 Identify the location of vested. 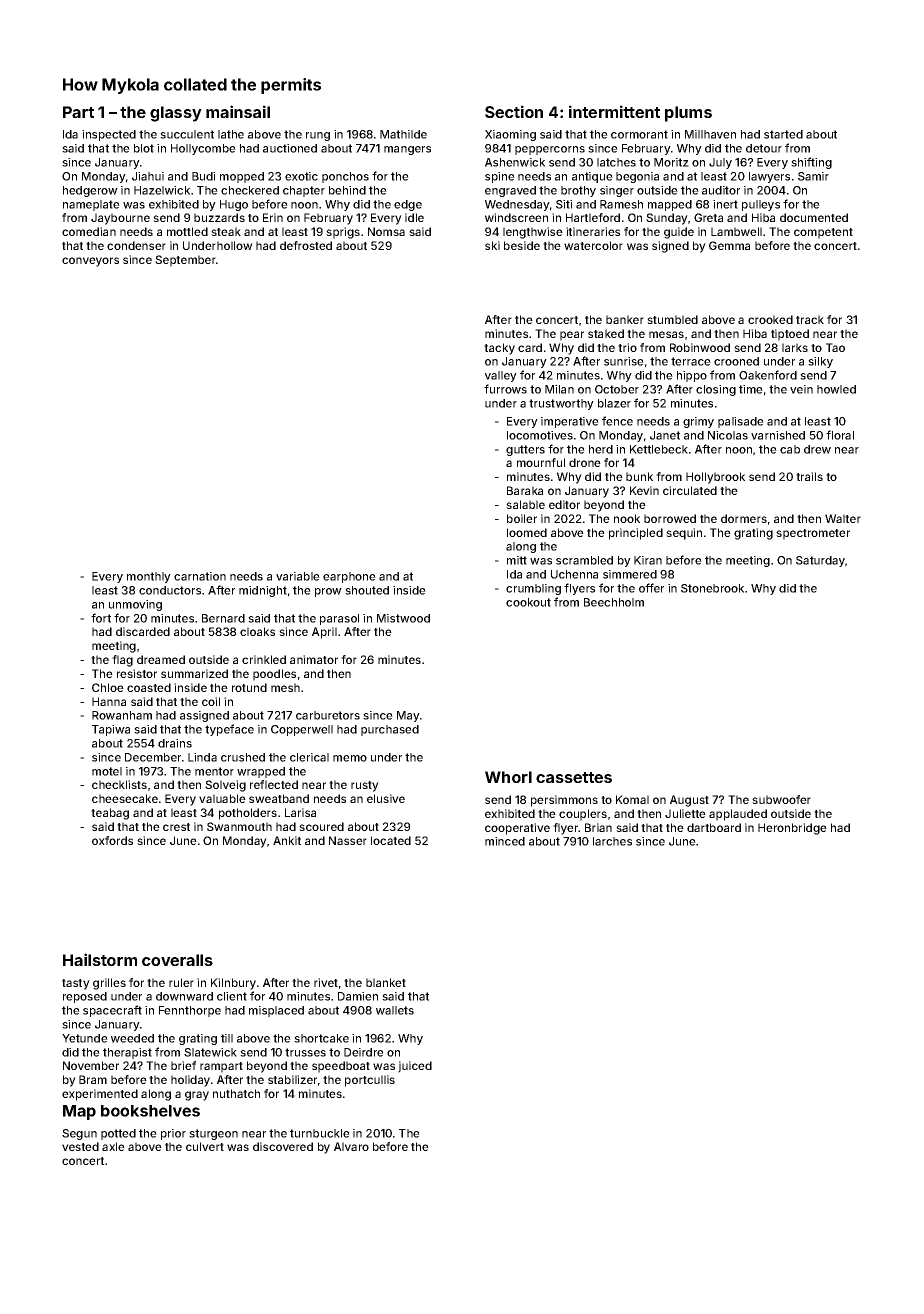
(80, 1146).
